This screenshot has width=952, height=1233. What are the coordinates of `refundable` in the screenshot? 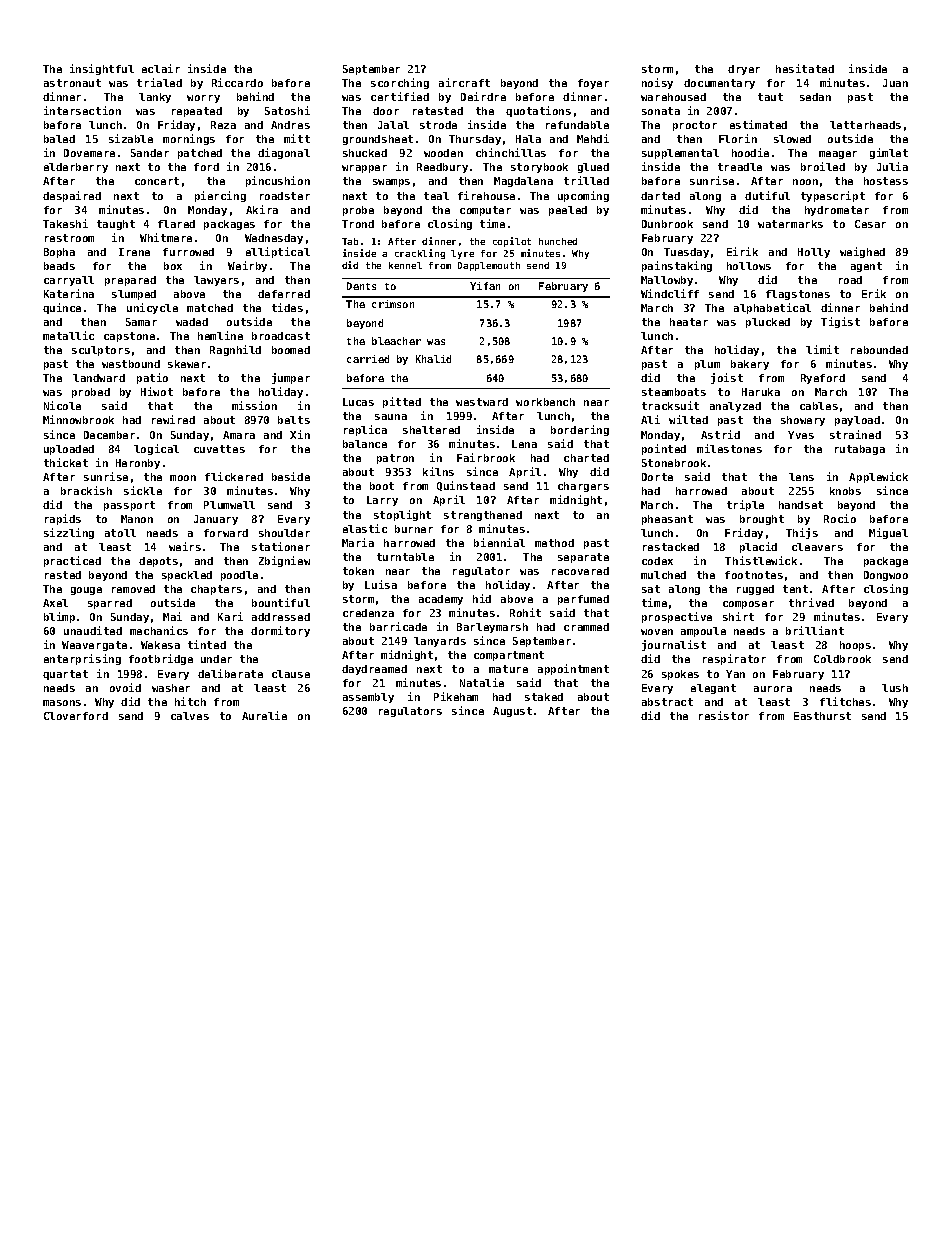 It's located at (577, 125).
